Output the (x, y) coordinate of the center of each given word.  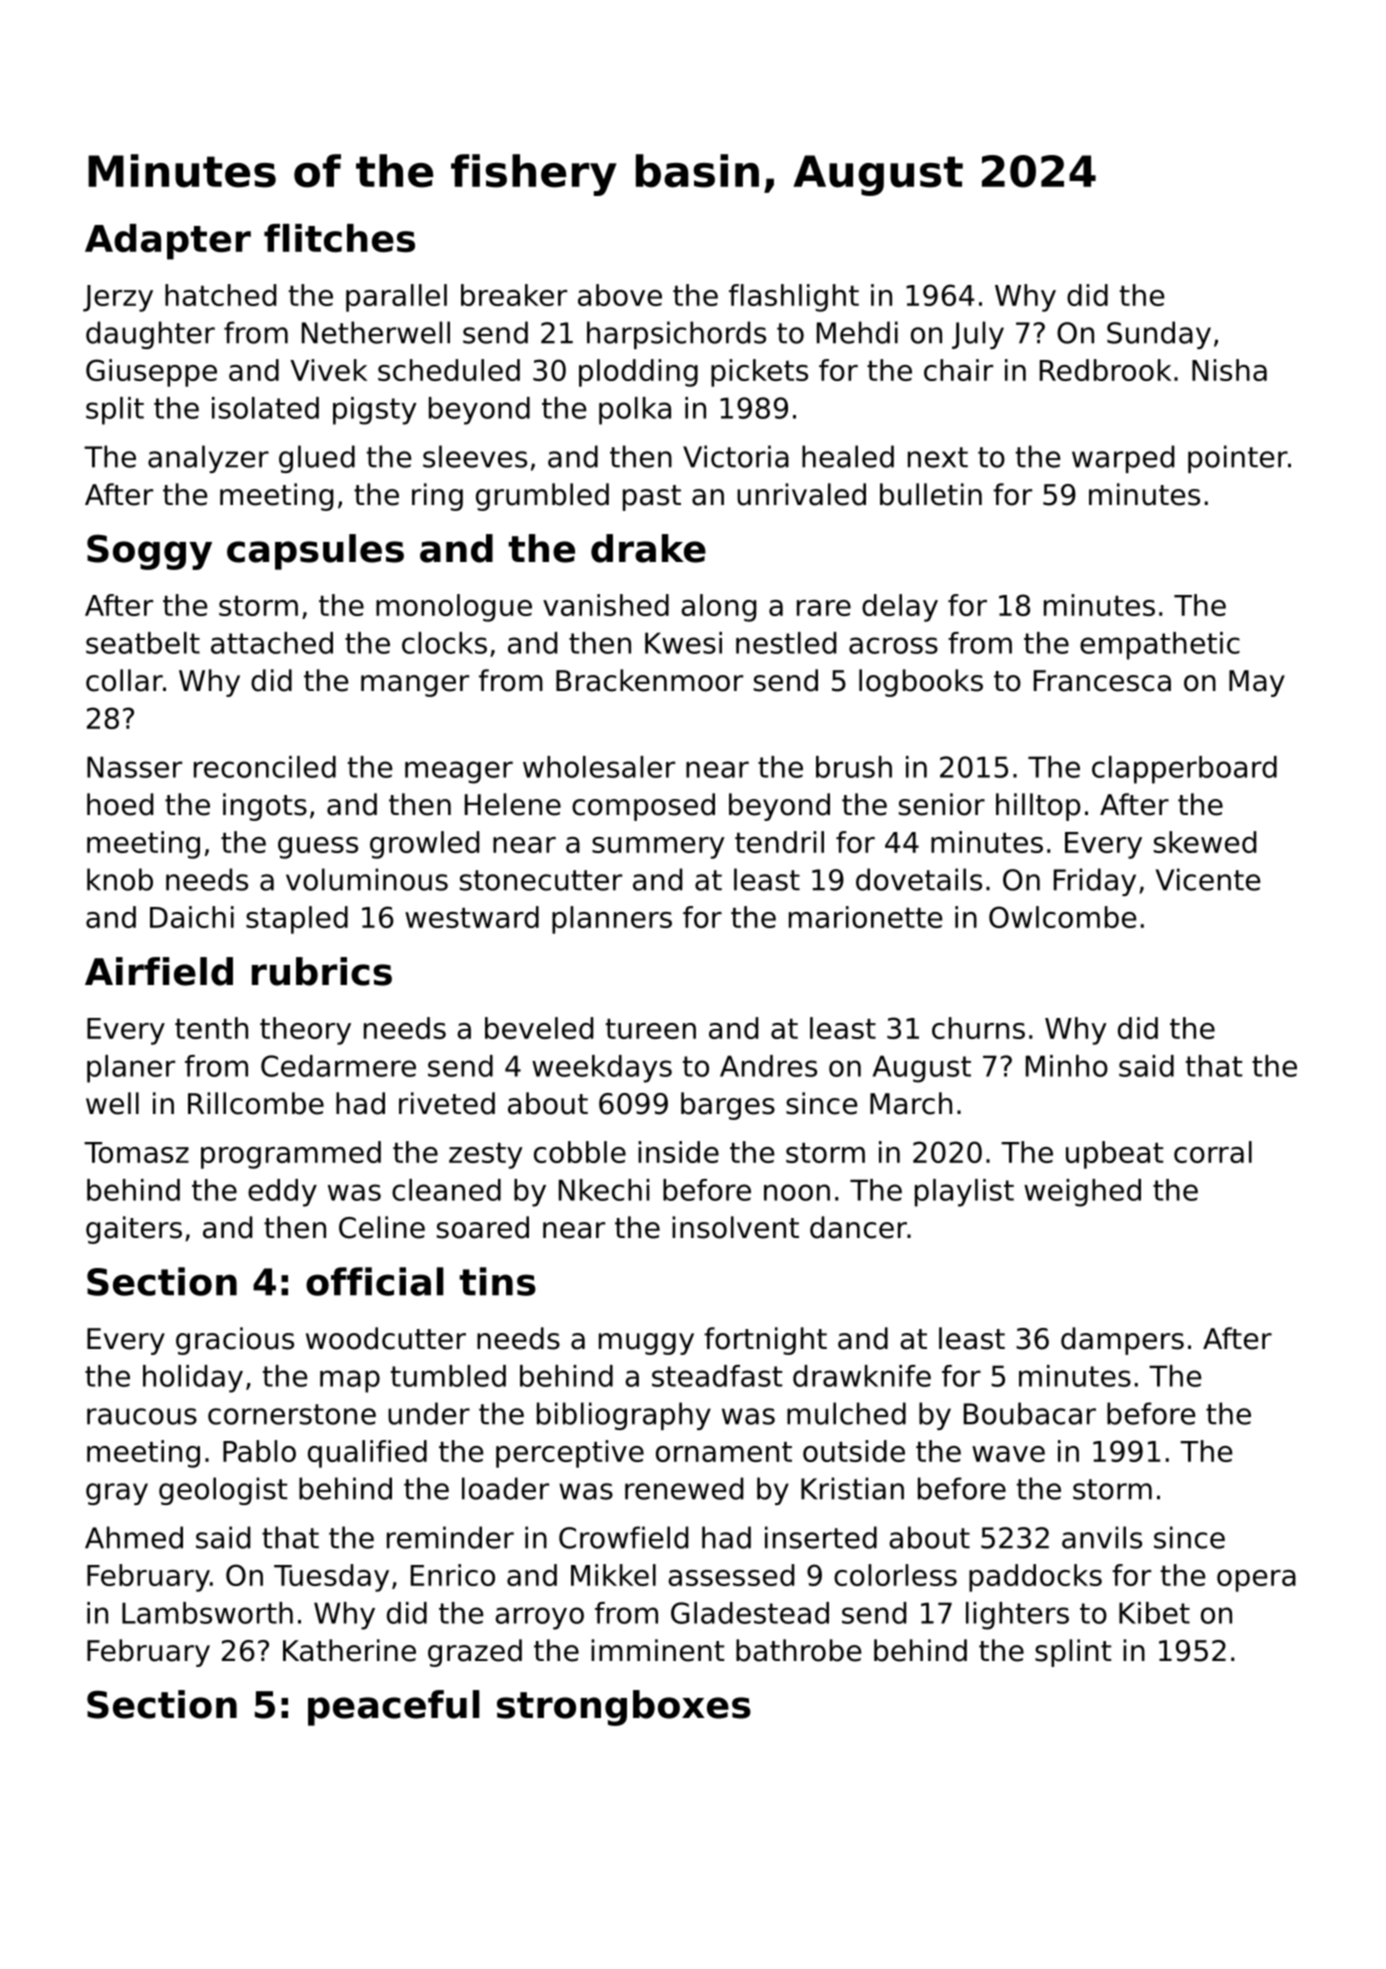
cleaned (446, 1190)
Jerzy (118, 298)
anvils (1102, 1537)
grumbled (542, 497)
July (978, 335)
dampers (1122, 1341)
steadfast (717, 1376)
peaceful (394, 1708)
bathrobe (798, 1650)
